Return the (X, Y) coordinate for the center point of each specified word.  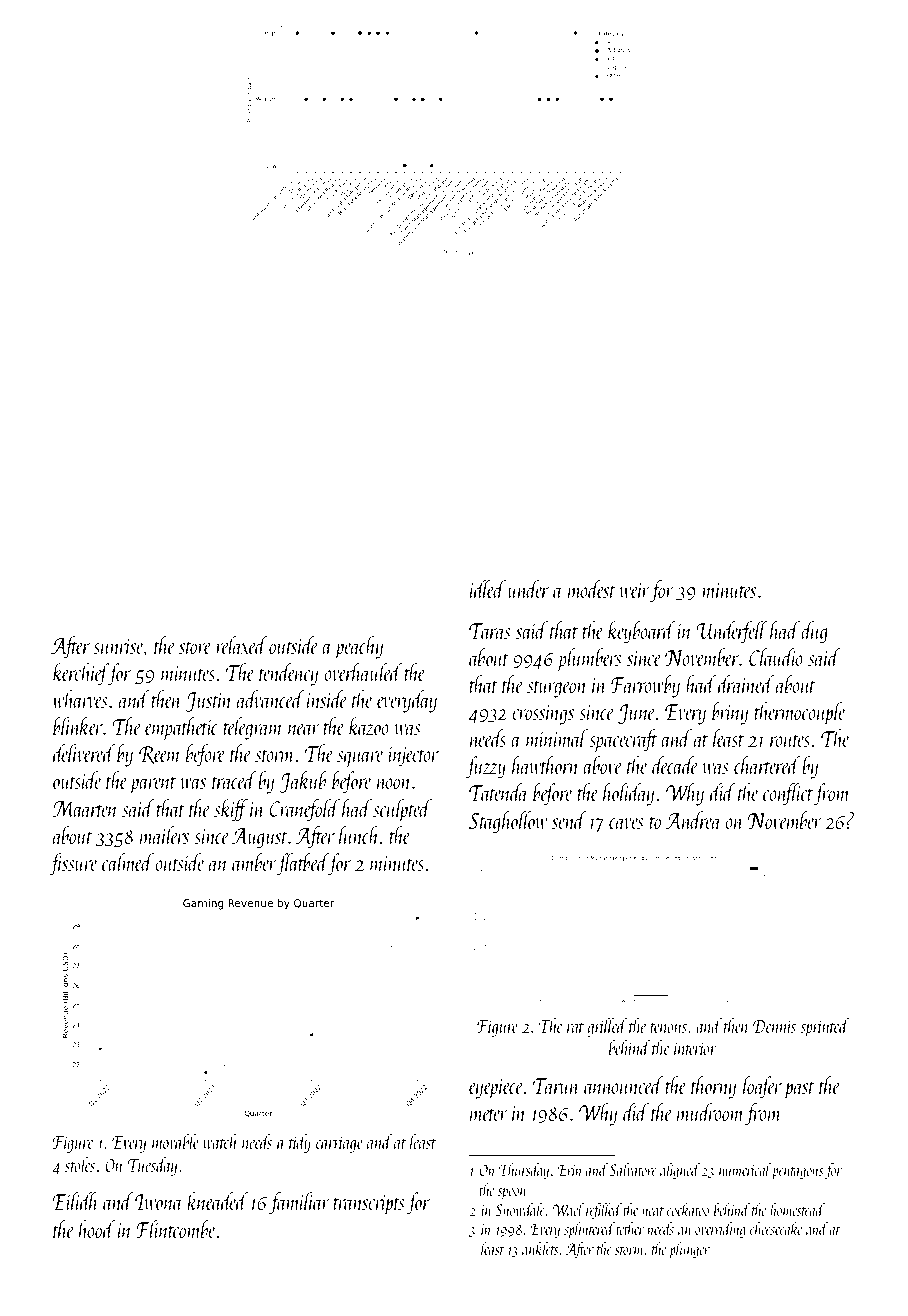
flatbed (303, 864)
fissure (73, 864)
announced (624, 1085)
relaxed (242, 645)
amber (254, 862)
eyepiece (496, 1089)
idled (488, 589)
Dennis (774, 1026)
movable (175, 1141)
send (569, 820)
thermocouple (800, 713)
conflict (788, 794)
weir (635, 590)
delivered (84, 753)
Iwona (159, 1202)
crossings (543, 715)
